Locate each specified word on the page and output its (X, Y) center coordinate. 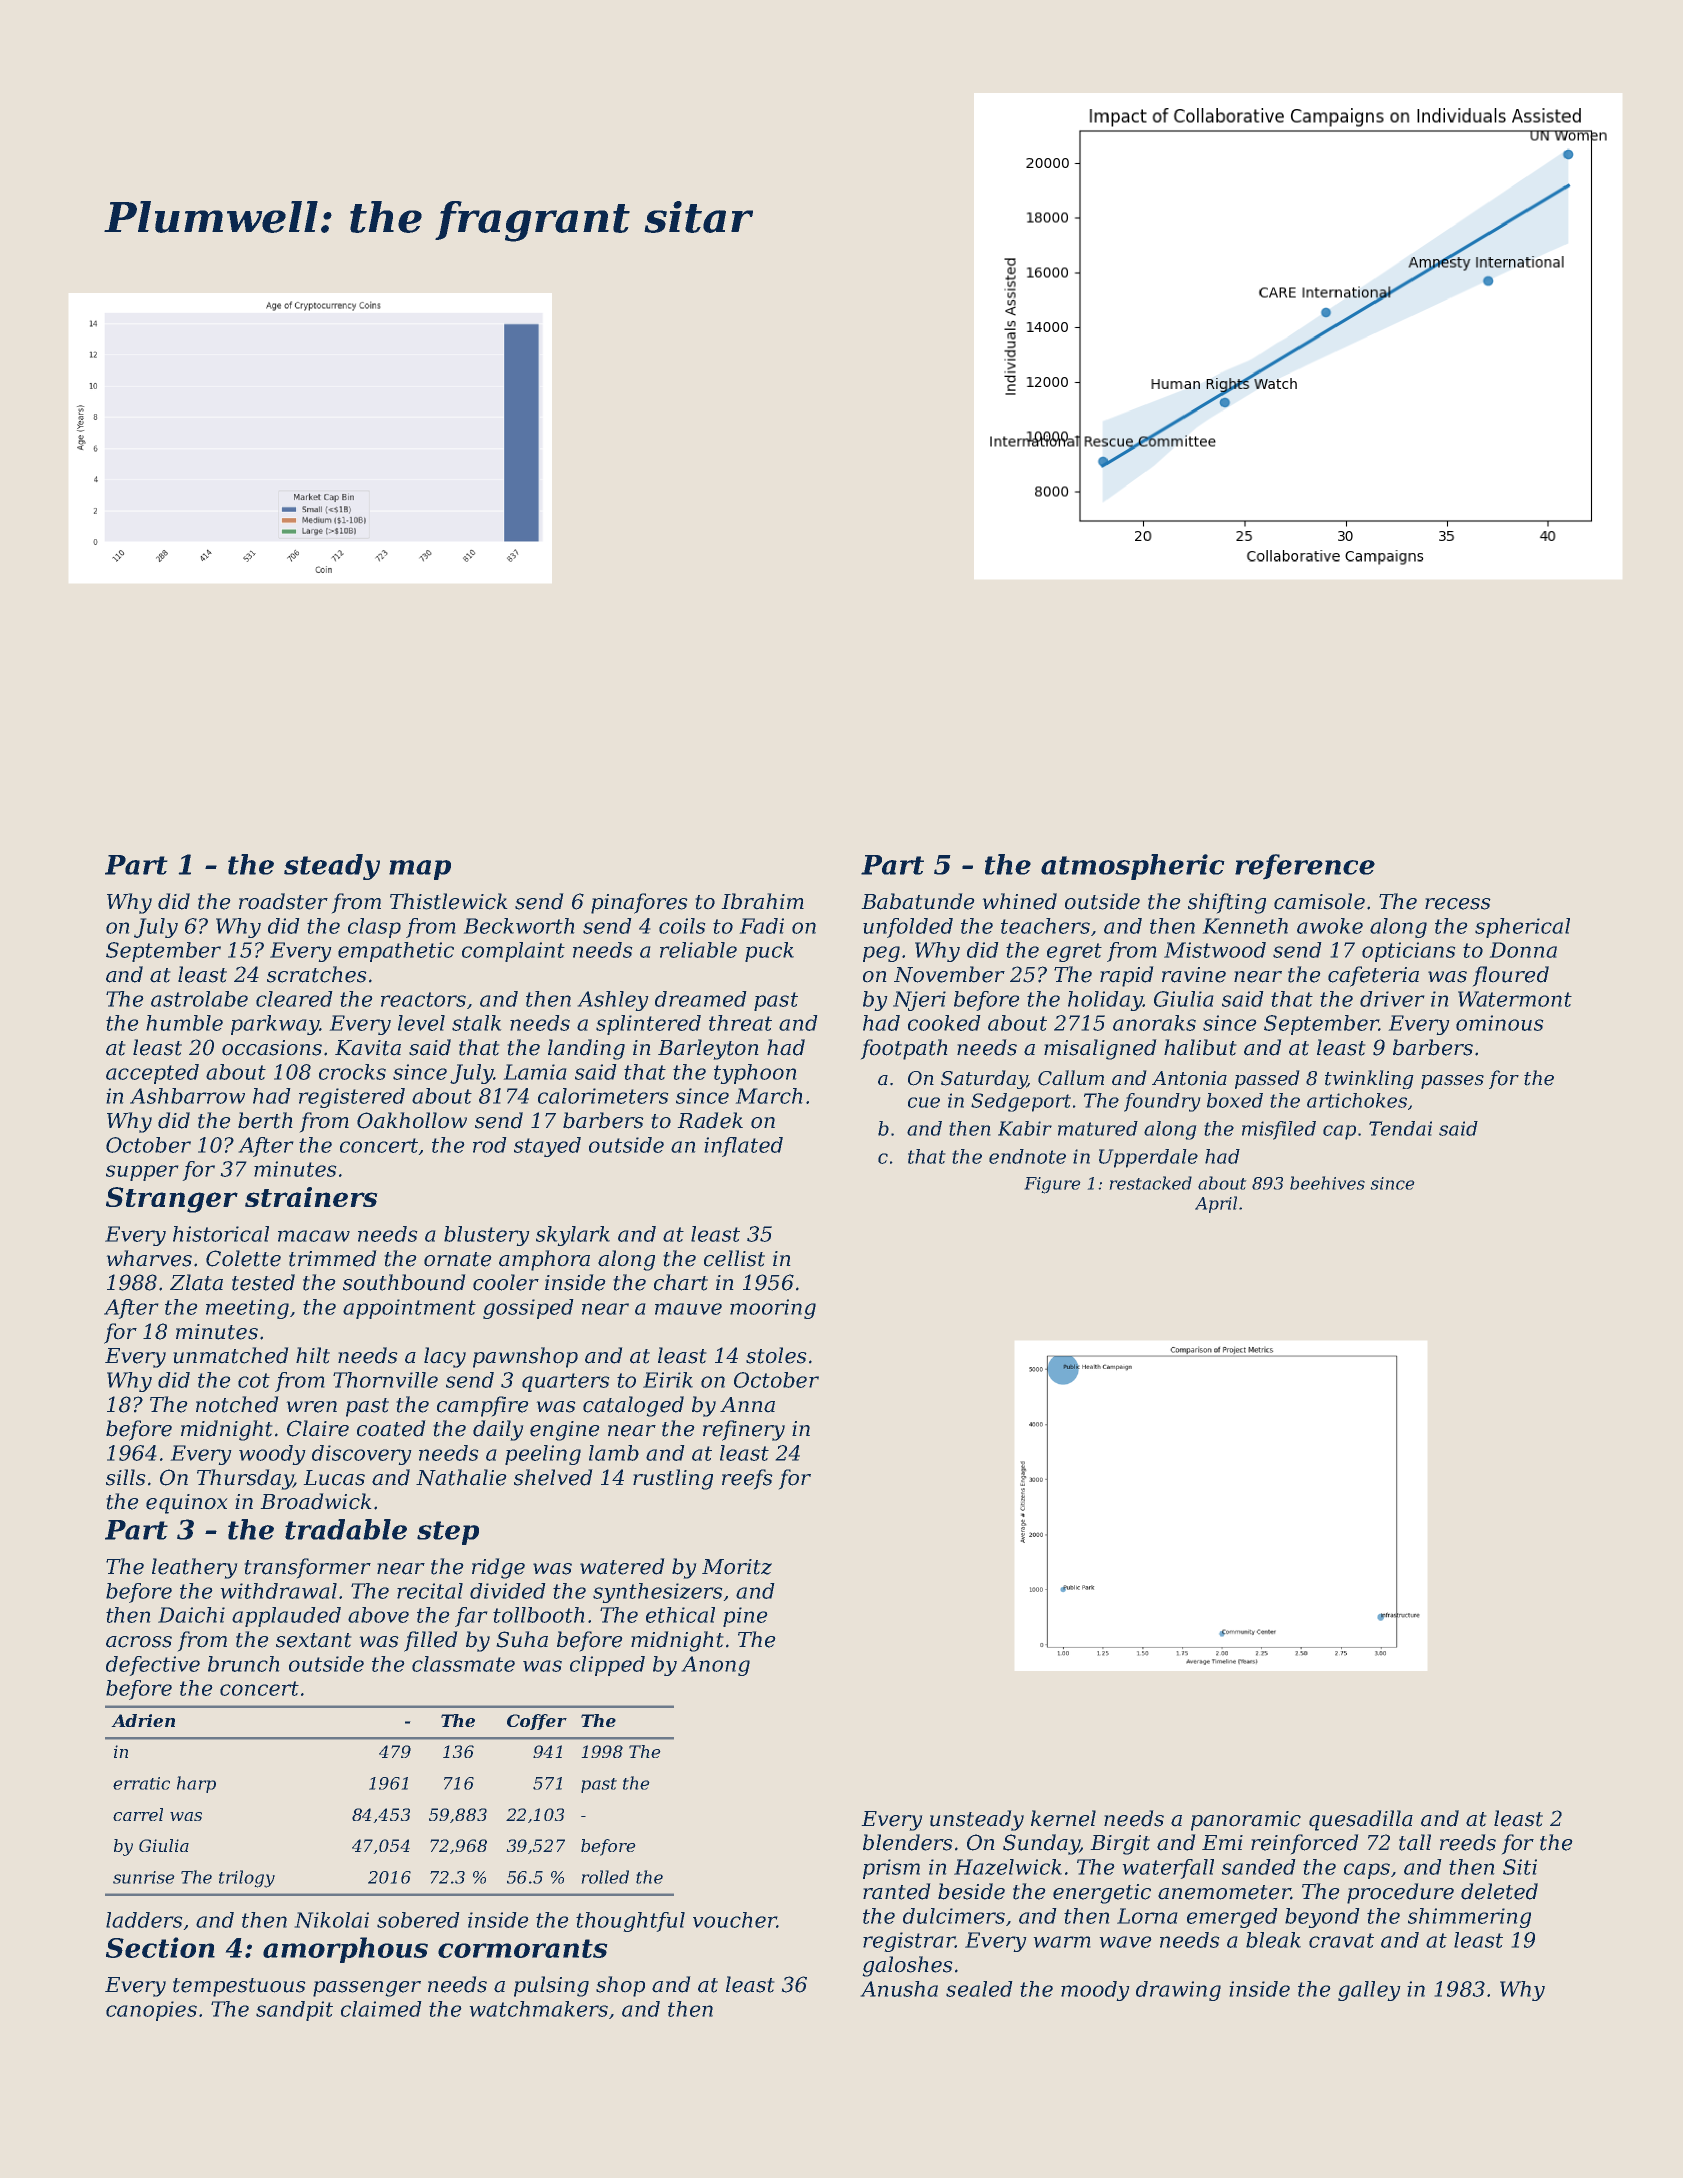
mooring (773, 1309)
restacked (1150, 1183)
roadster (283, 901)
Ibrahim (762, 901)
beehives (1327, 1183)
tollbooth (539, 1615)
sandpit (294, 2011)
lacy (445, 1357)
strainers (311, 1197)
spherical (1522, 928)
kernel (1063, 1818)
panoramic (1246, 1821)
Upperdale (1148, 1158)
